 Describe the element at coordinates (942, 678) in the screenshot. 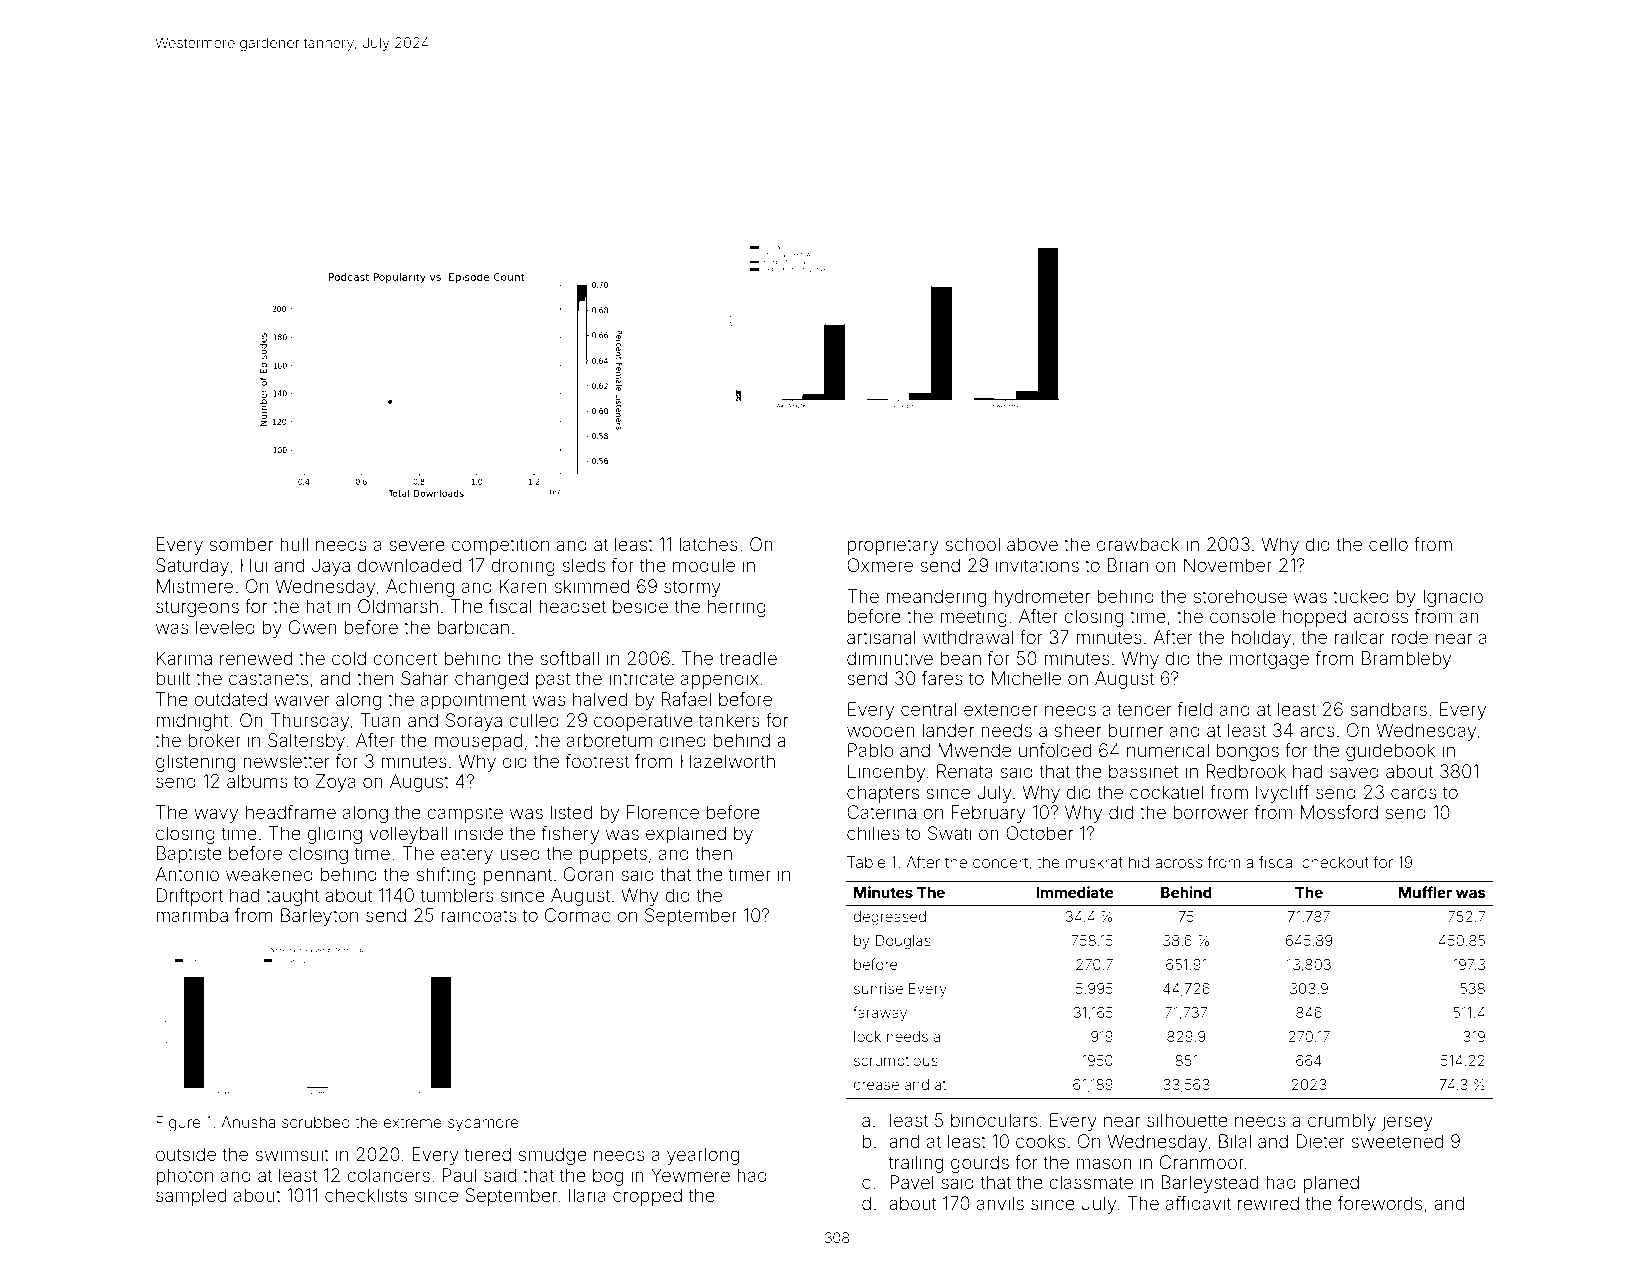

I see `fares` at that location.
